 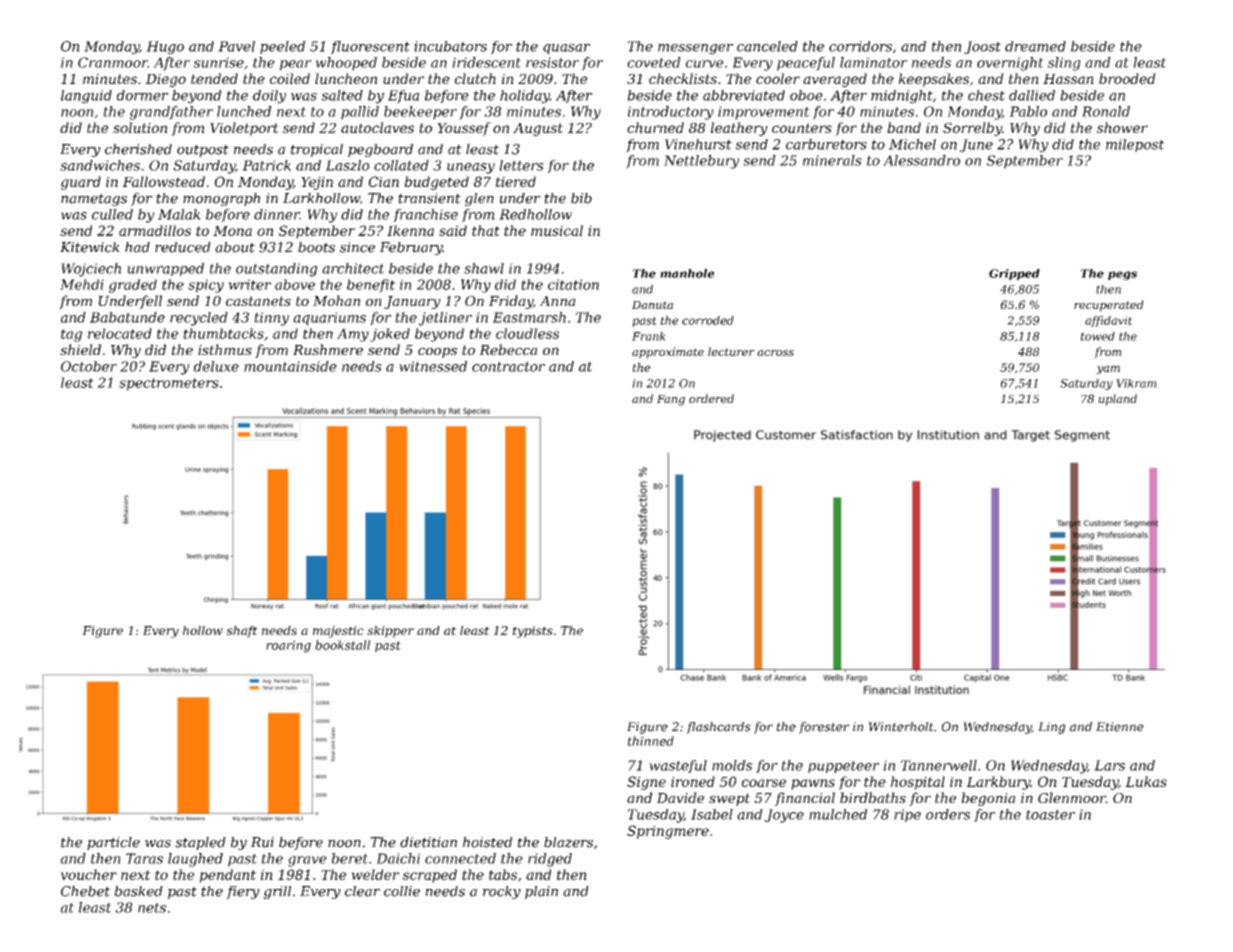 What do you see at coordinates (732, 765) in the page?
I see `molds` at bounding box center [732, 765].
